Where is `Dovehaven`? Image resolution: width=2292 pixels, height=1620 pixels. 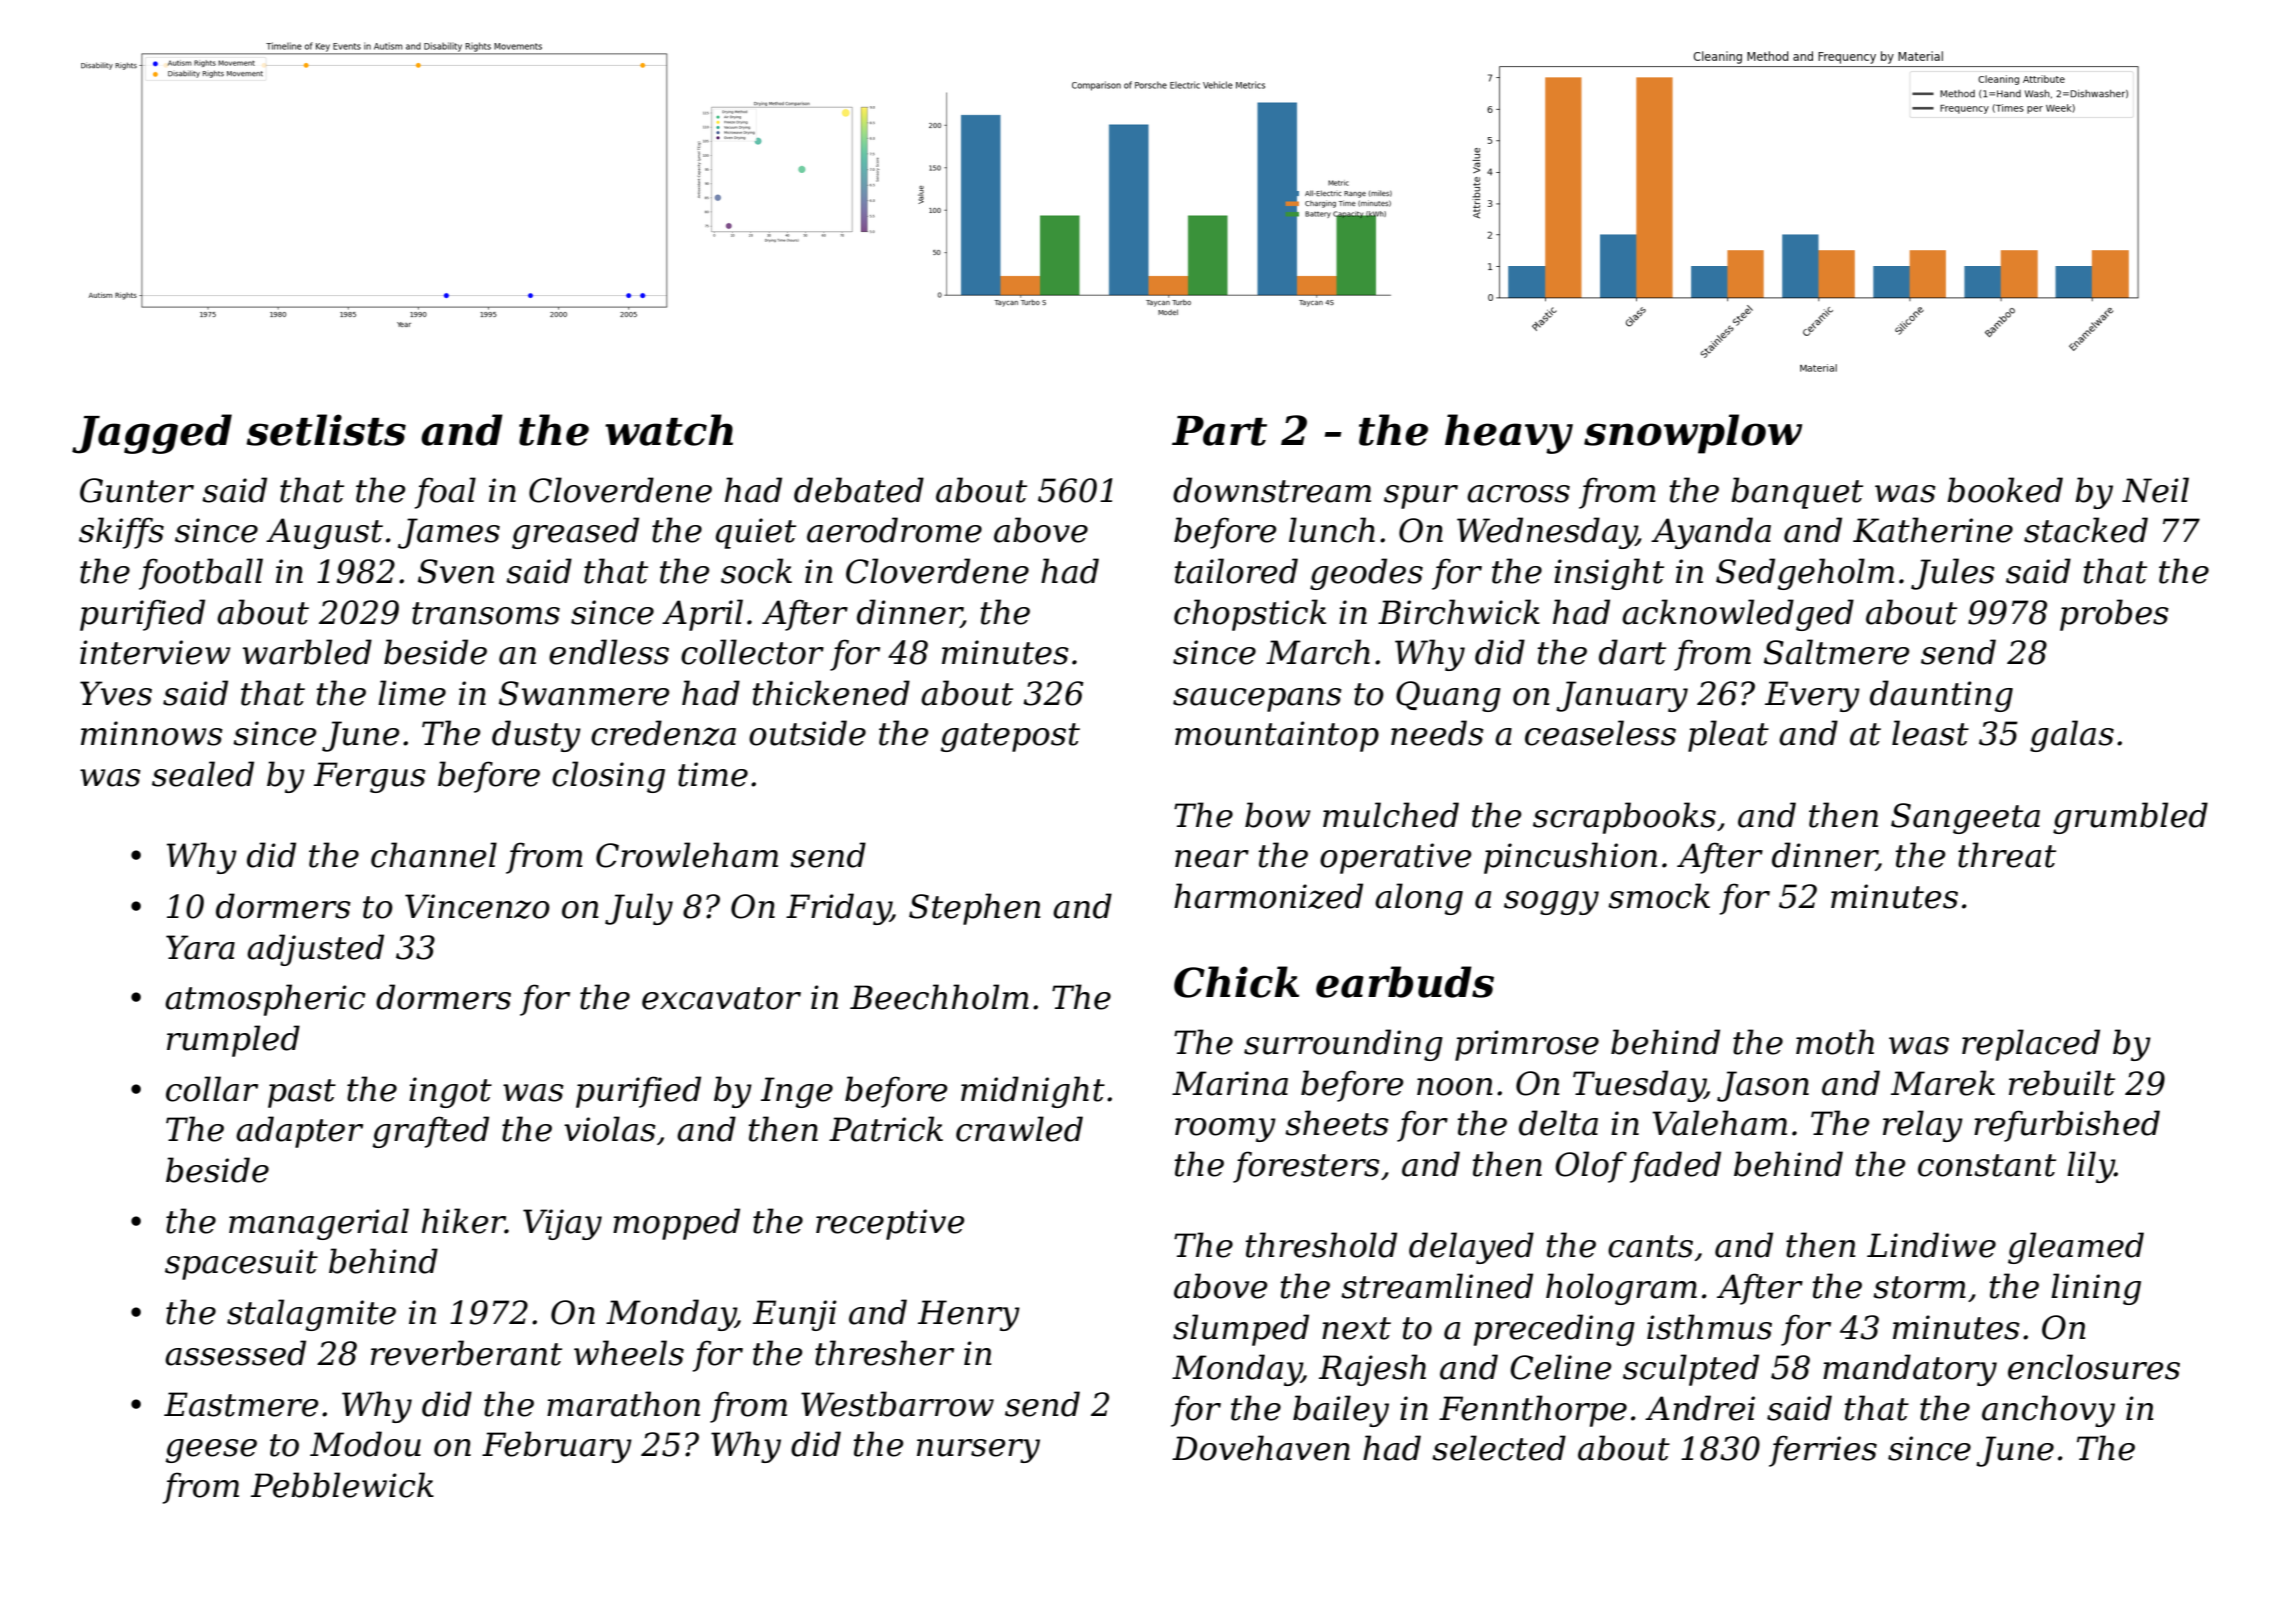 Dovehaven is located at coordinates (1261, 1448).
